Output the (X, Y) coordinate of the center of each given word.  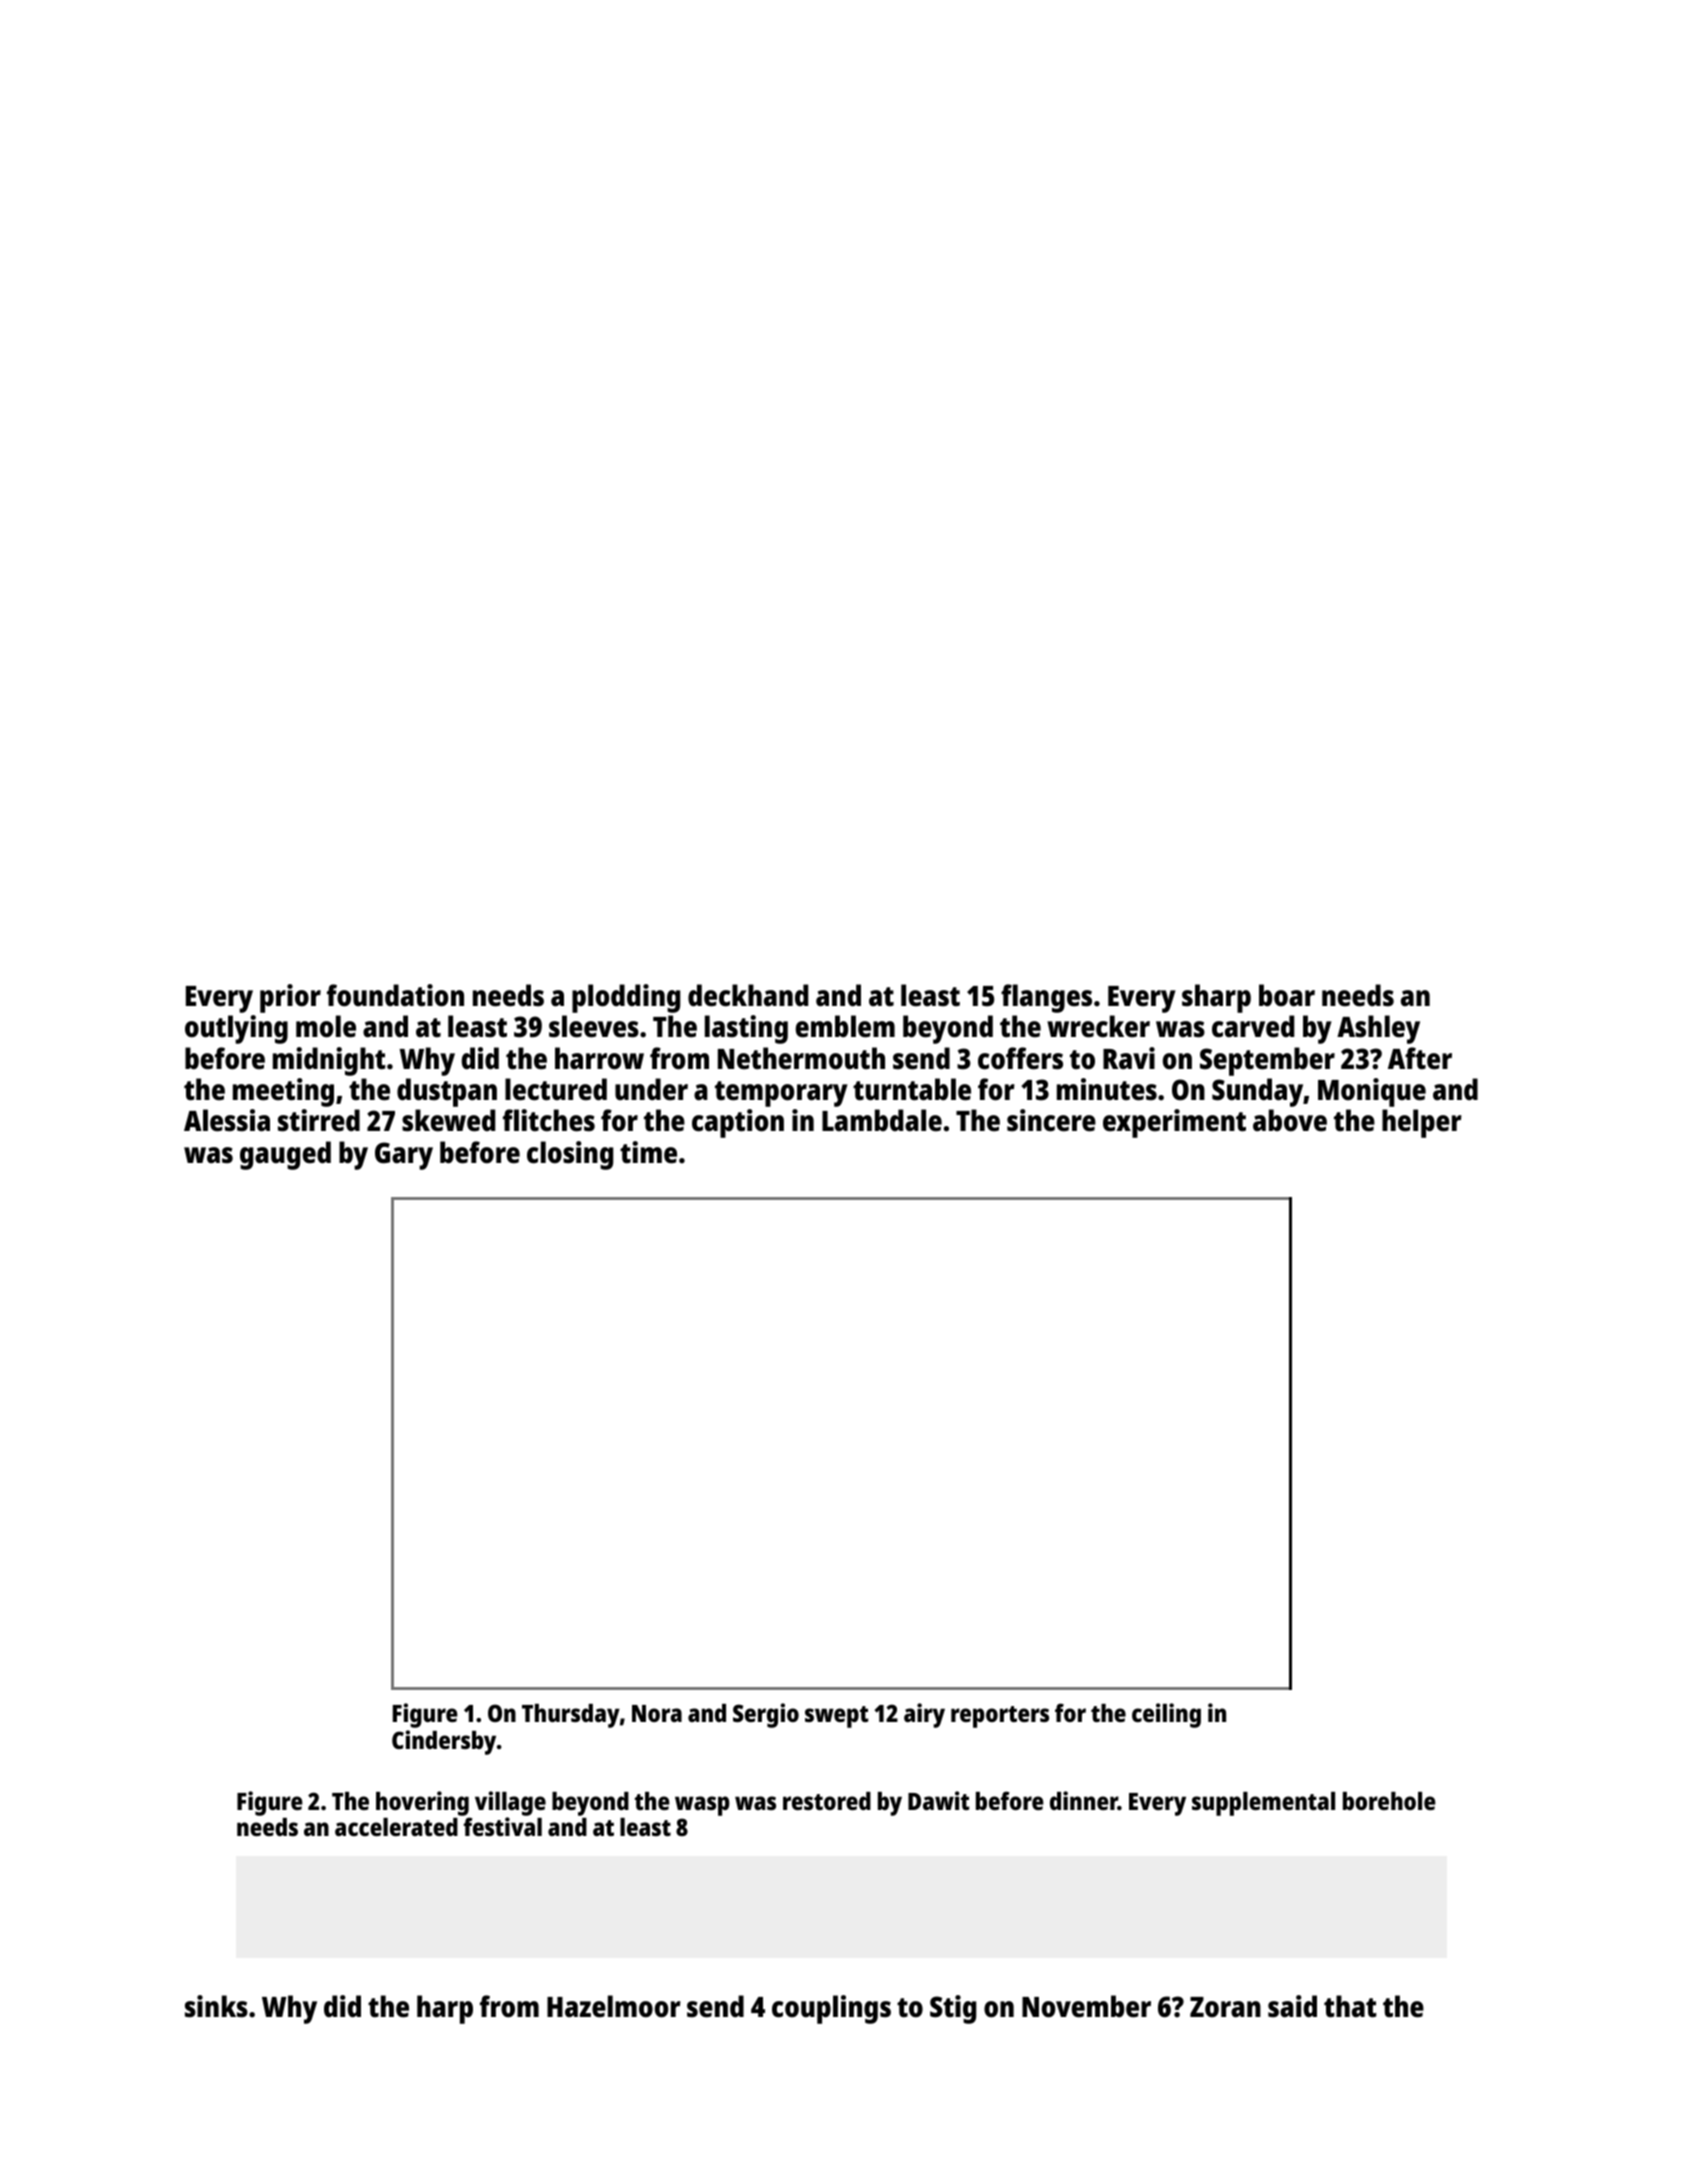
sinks (216, 2006)
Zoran (1225, 2007)
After (1420, 1058)
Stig (953, 2009)
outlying (236, 1029)
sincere (1051, 1120)
